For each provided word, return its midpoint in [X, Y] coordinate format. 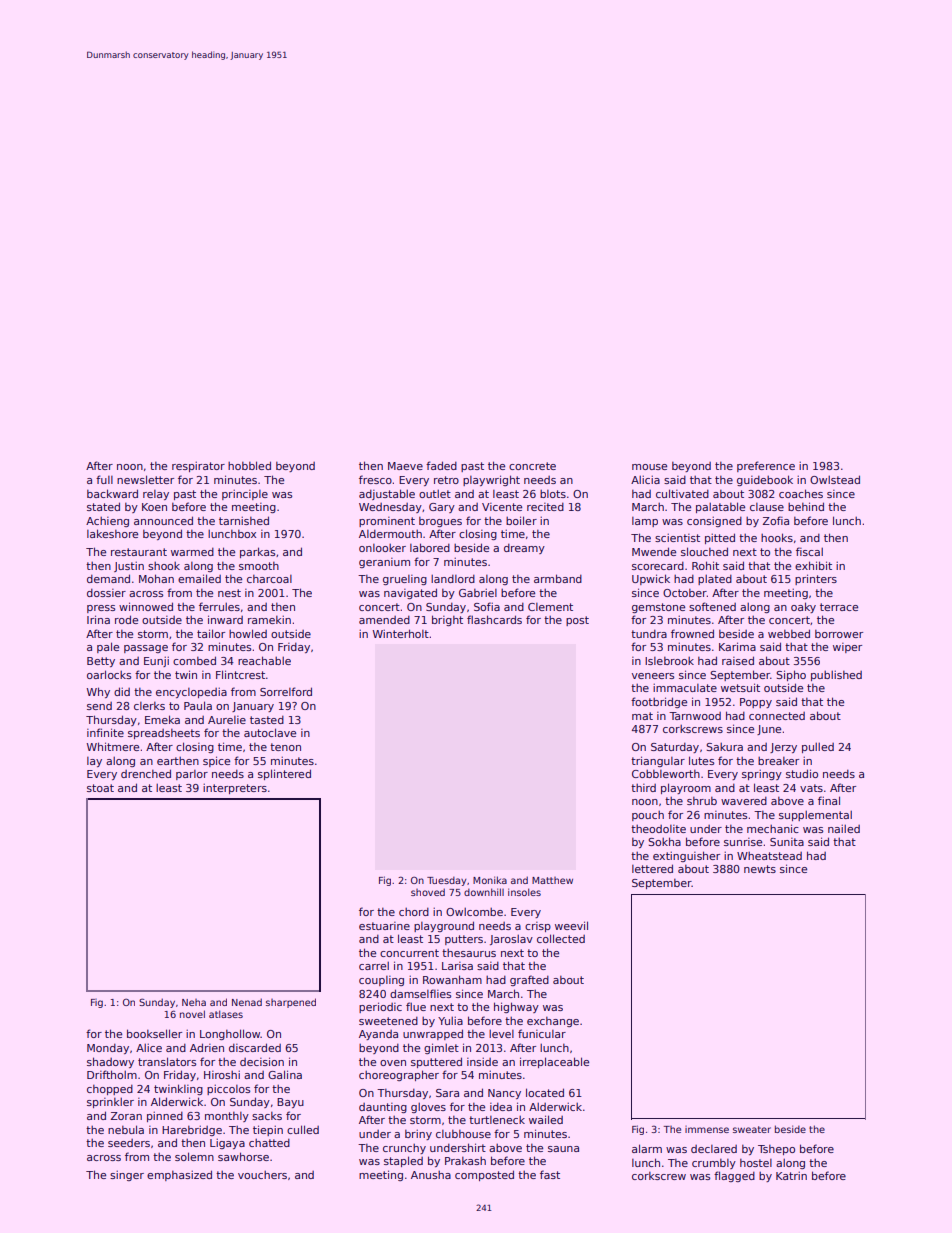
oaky [803, 607]
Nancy [504, 1094]
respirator [198, 466]
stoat [100, 788]
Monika [490, 880]
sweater [752, 1129]
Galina [285, 1074]
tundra [649, 633]
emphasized [179, 1175]
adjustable [387, 494]
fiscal [809, 551]
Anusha [431, 1174]
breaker [778, 760]
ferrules [219, 606]
